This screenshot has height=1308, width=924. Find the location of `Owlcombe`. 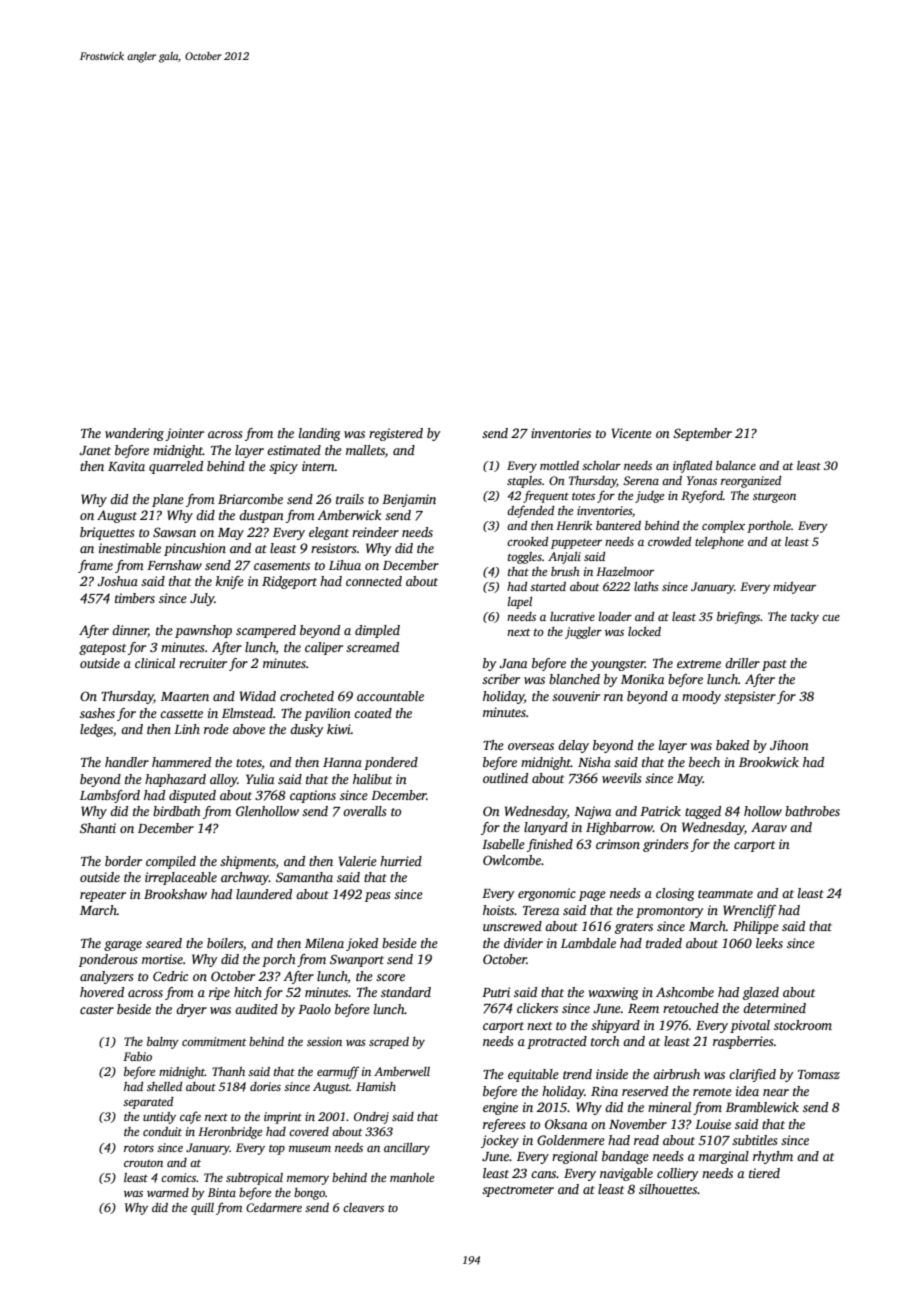

Owlcombe is located at coordinates (512, 860).
